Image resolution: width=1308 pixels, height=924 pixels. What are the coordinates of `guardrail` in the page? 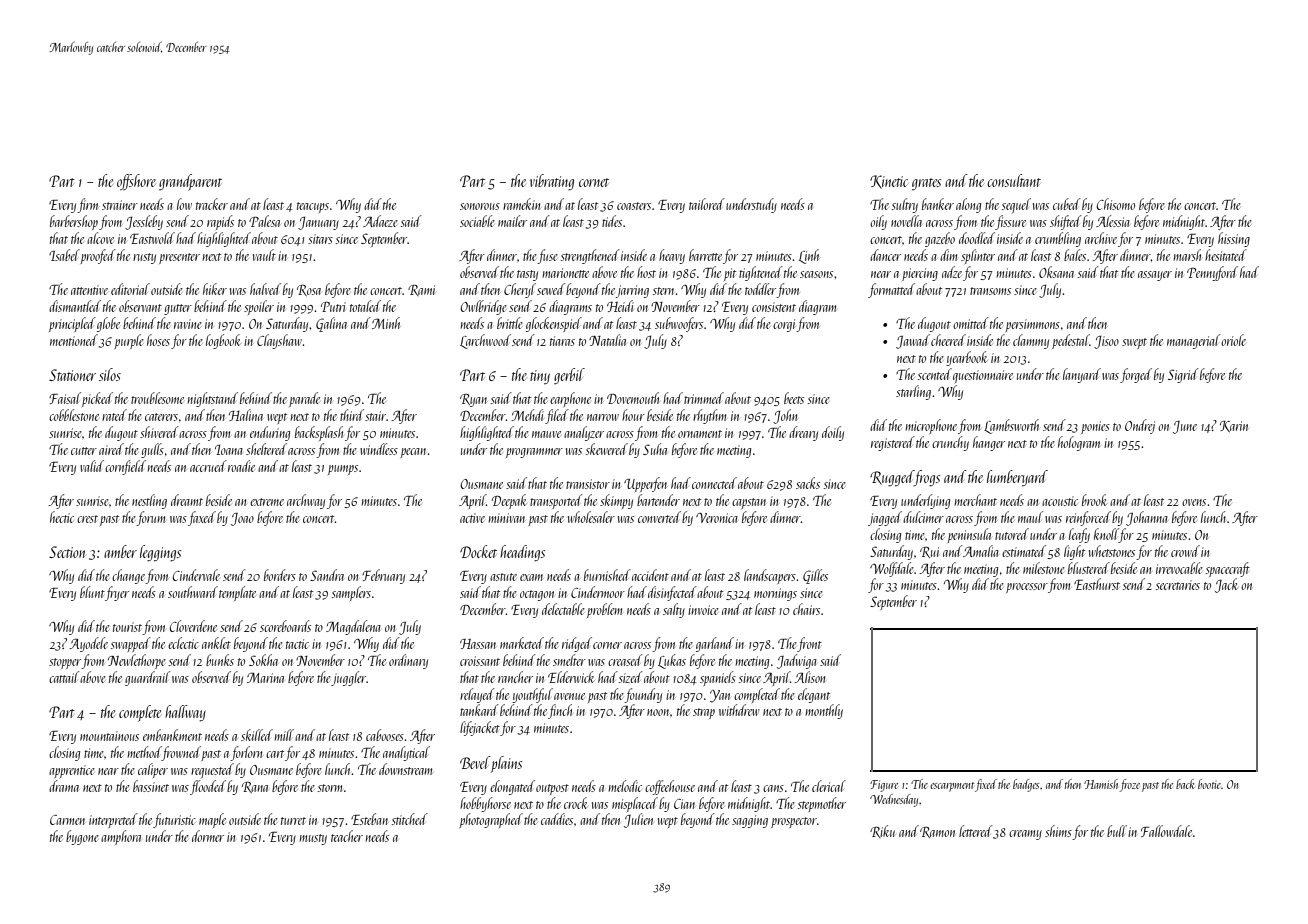 It's located at (147, 678).
